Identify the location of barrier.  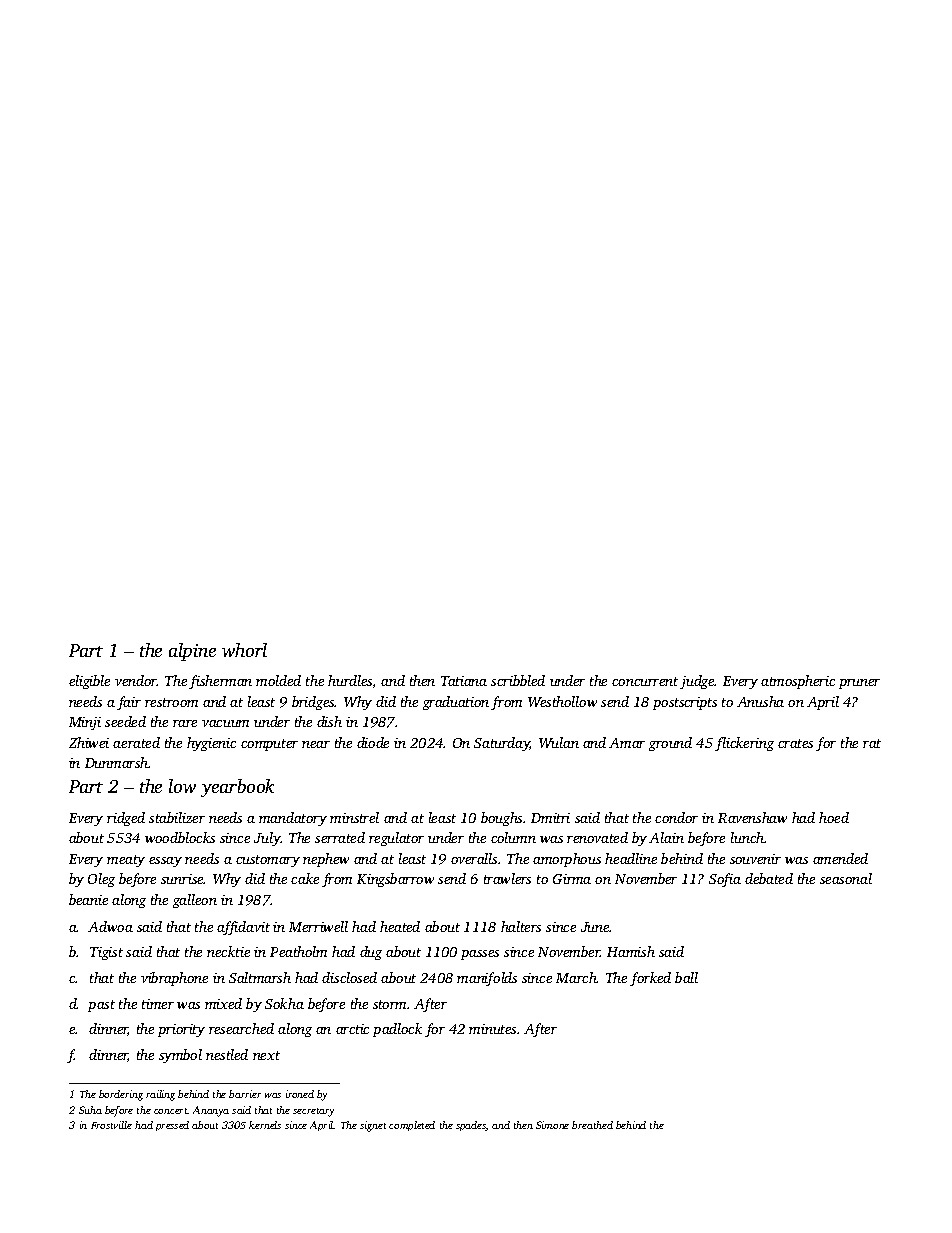
(245, 1094).
